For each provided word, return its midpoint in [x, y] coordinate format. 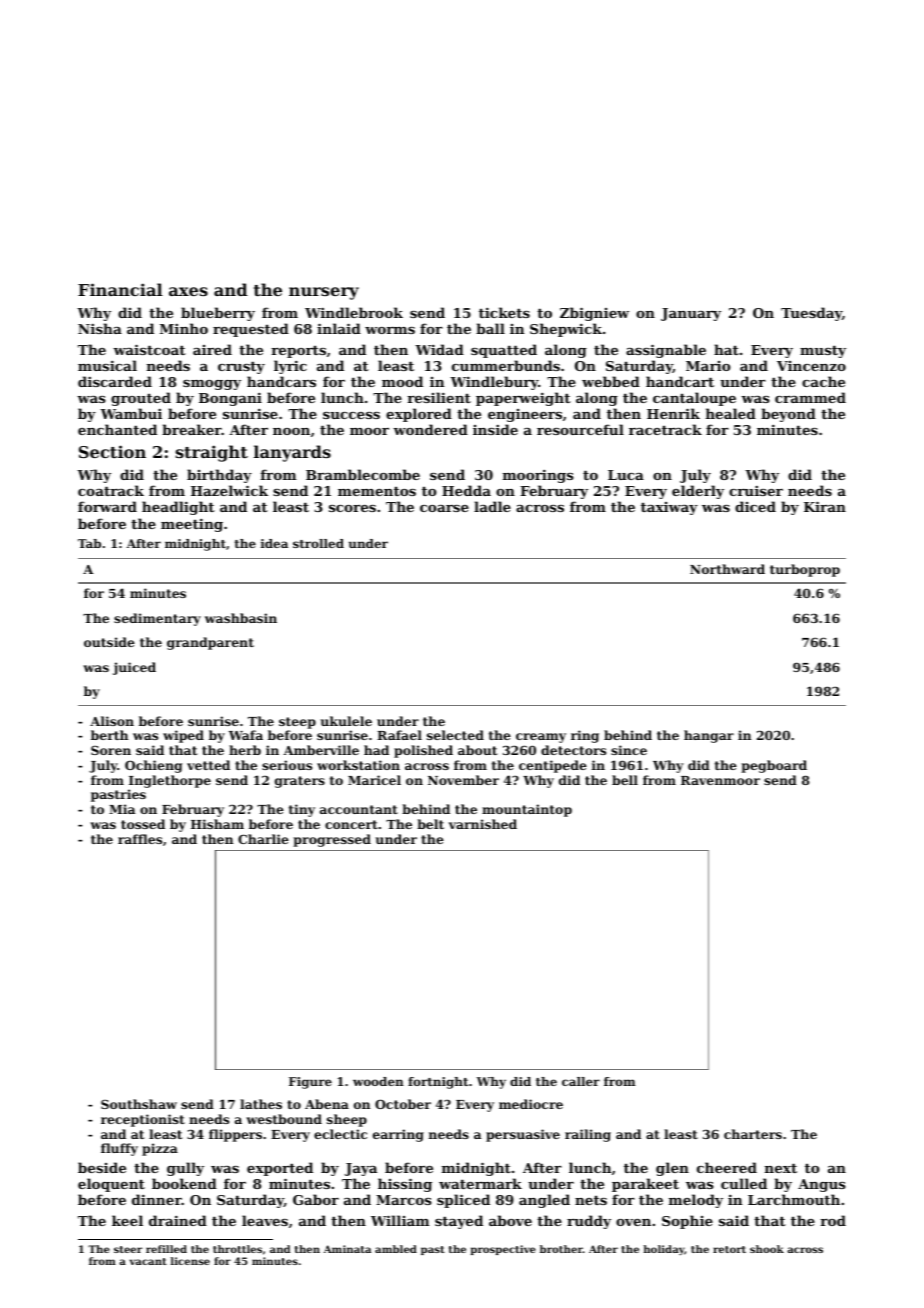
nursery [324, 293]
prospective [503, 1250]
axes [188, 291]
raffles [140, 839]
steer [128, 1249]
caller [581, 1081]
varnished [483, 824]
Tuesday [811, 314]
